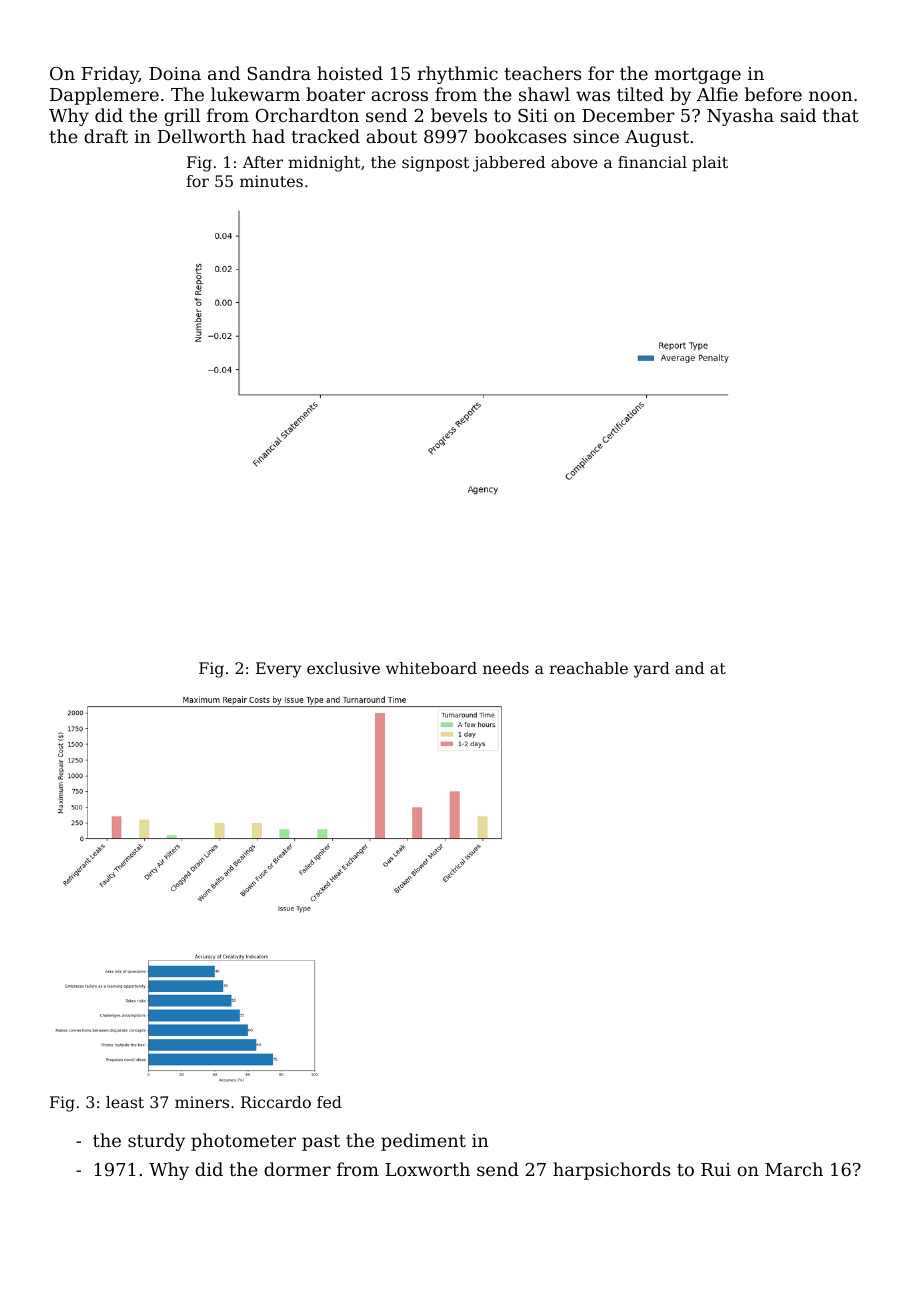 This document has height=1308, width=924. What do you see at coordinates (182, 117) in the document?
I see `grill` at bounding box center [182, 117].
